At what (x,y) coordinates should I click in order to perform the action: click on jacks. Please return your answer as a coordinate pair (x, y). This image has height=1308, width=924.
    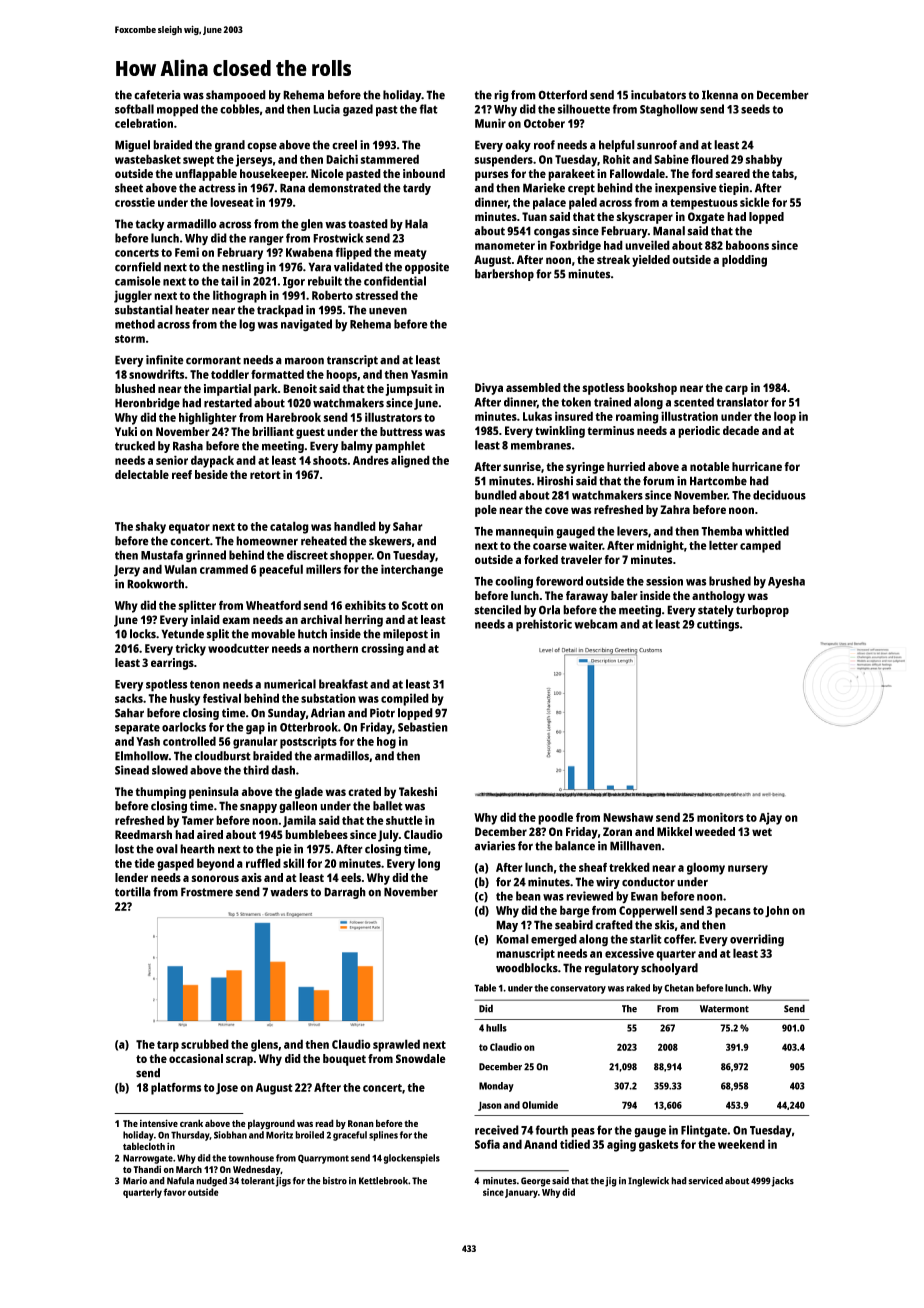
    Looking at the image, I should click on (782, 1182).
